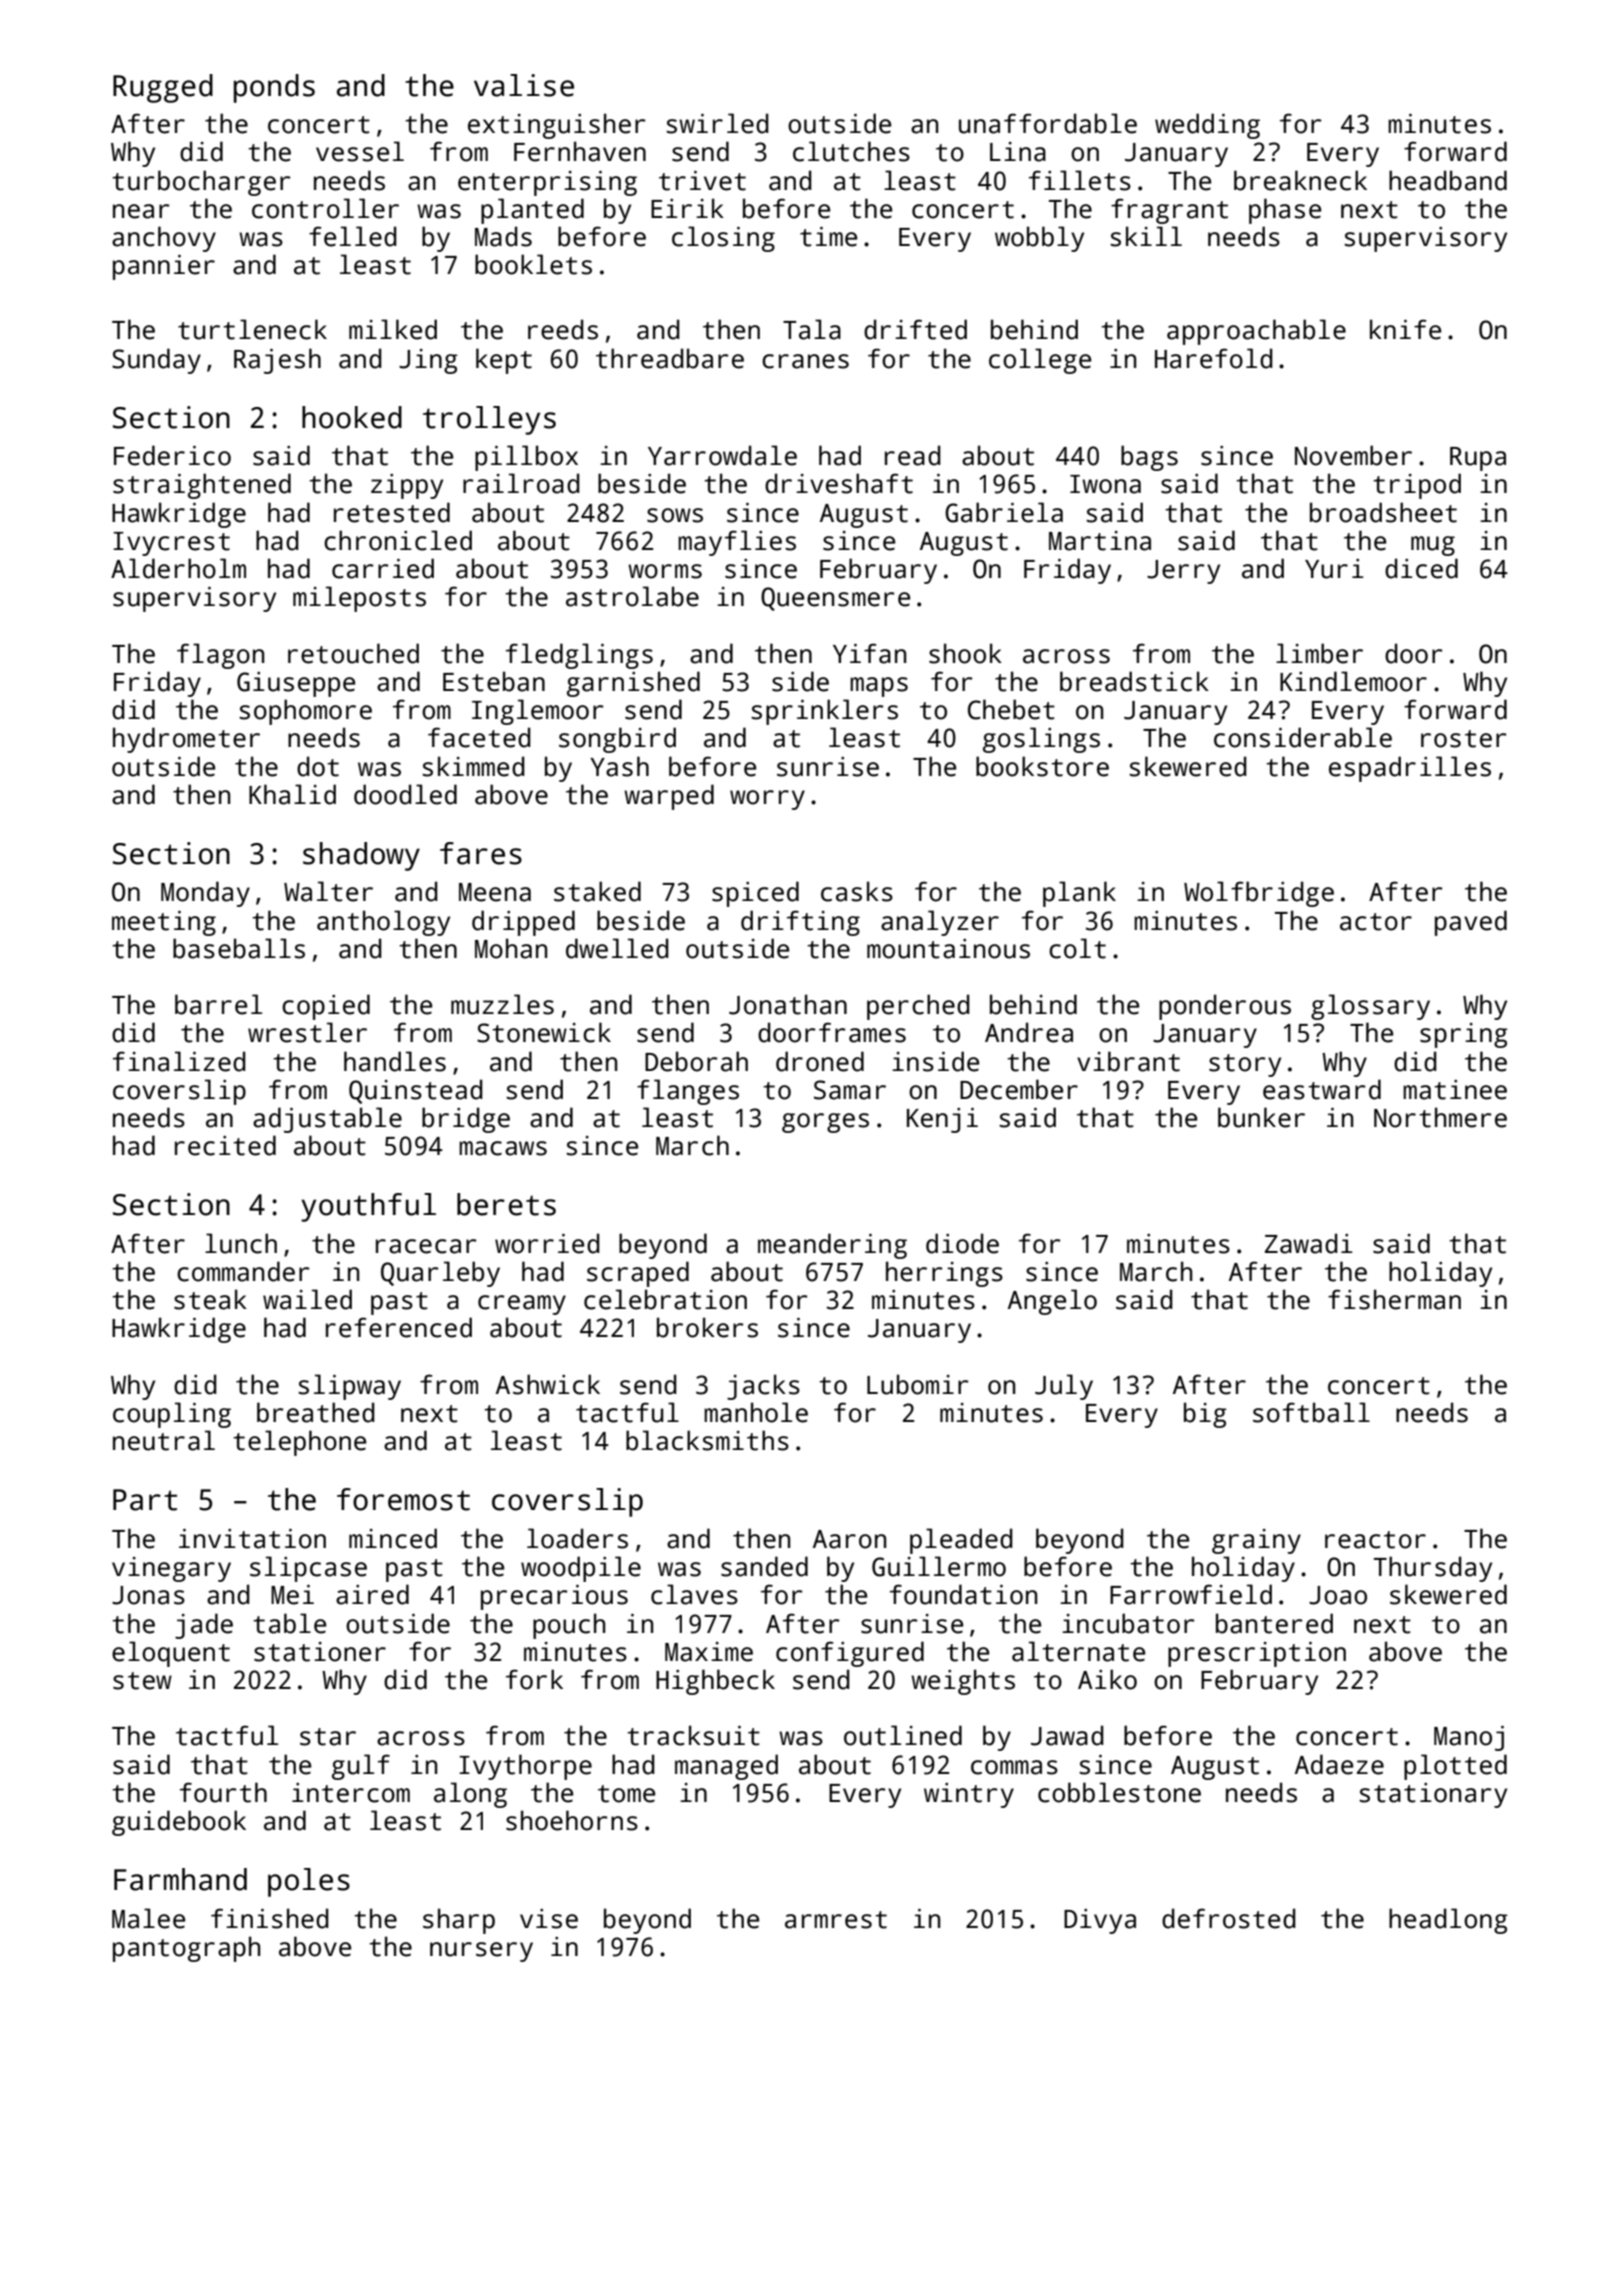 The image size is (1620, 2292). What do you see at coordinates (186, 1949) in the screenshot?
I see `pantograph` at bounding box center [186, 1949].
